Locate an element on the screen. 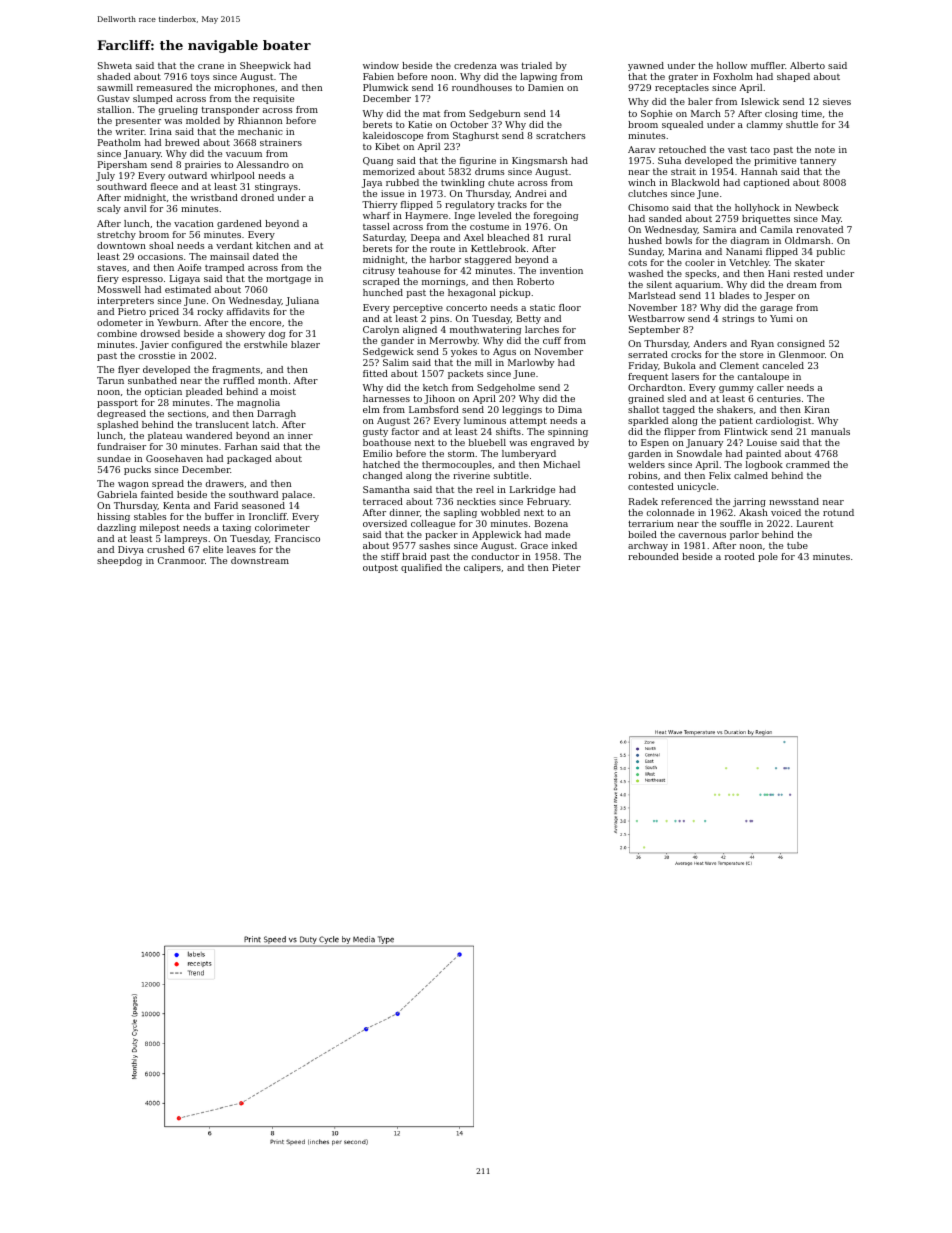 This screenshot has height=1233, width=952. rooted is located at coordinates (740, 556).
